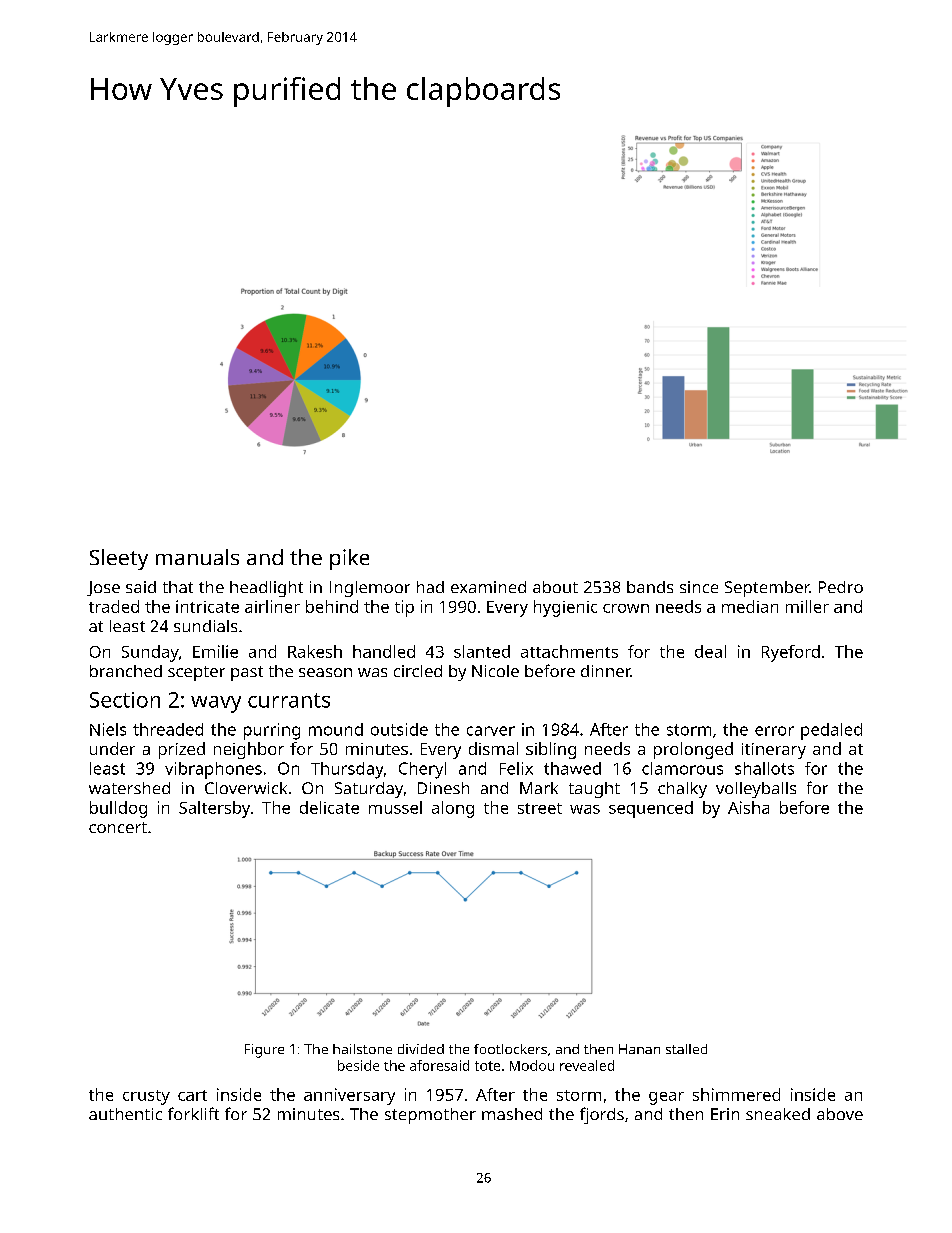 This screenshot has height=1233, width=952. What do you see at coordinates (168, 729) in the screenshot?
I see `threaded` at bounding box center [168, 729].
